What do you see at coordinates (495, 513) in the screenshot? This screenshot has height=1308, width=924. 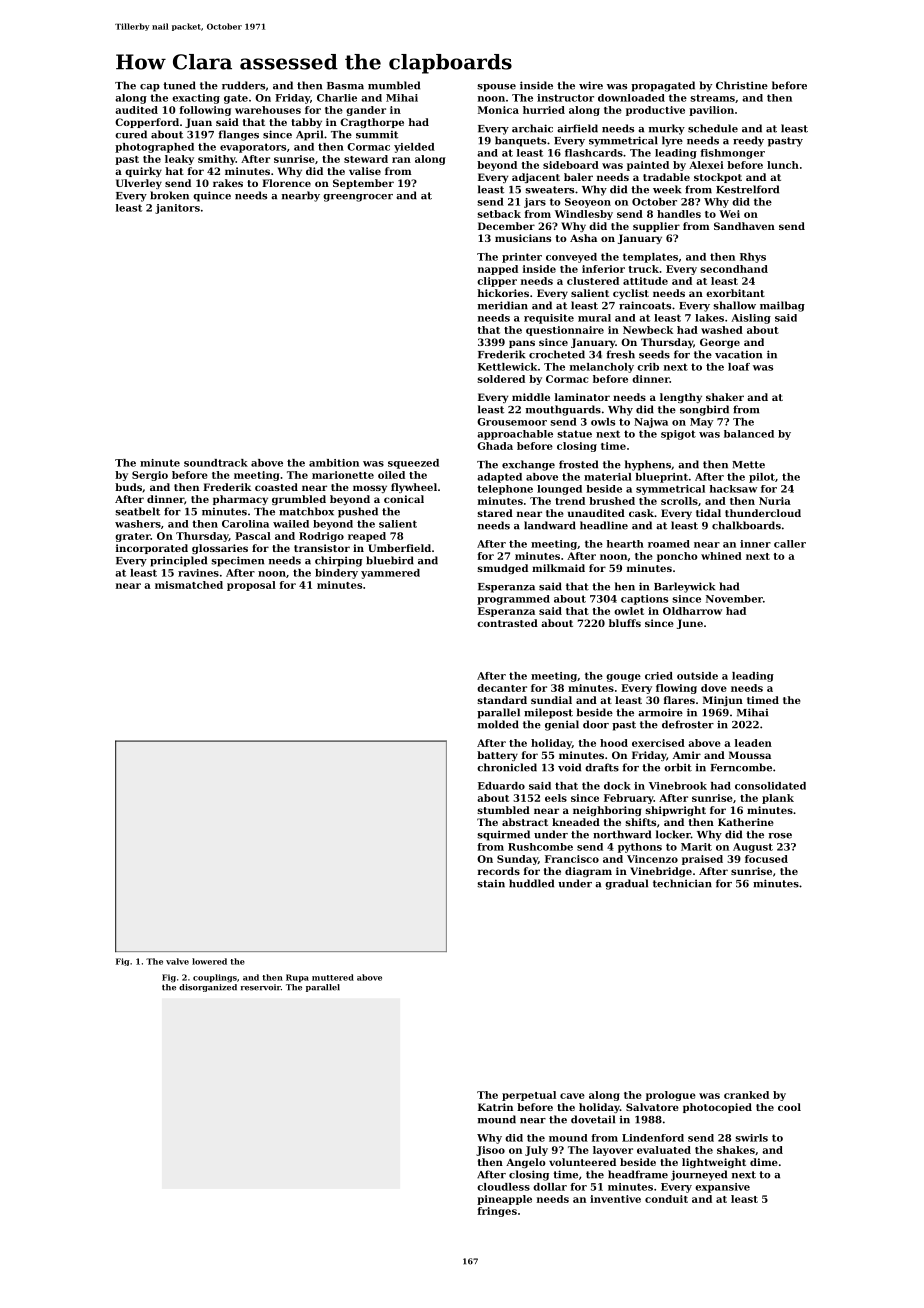 I see `stared` at bounding box center [495, 513].
